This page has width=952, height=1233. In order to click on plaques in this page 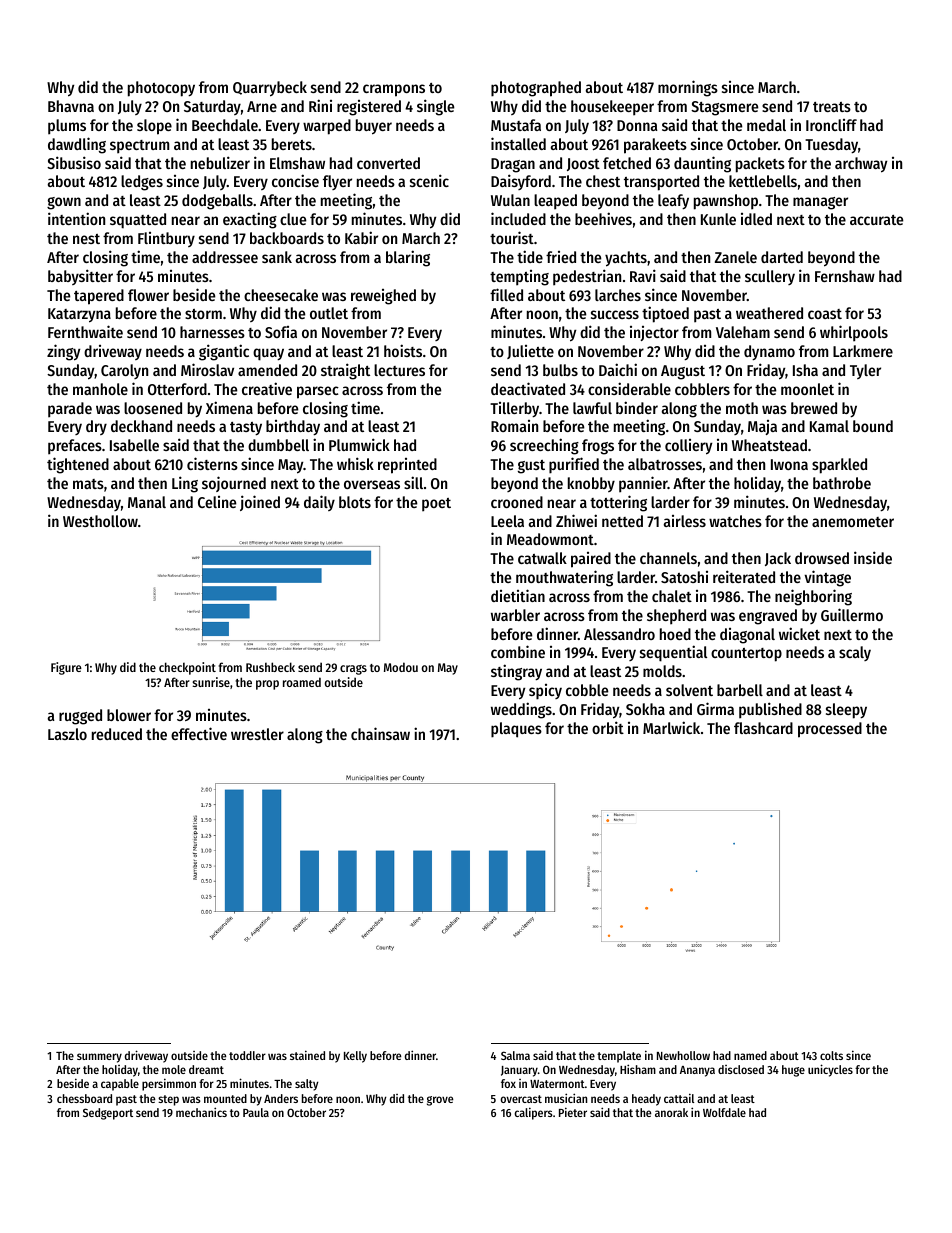, I will do `click(516, 730)`.
